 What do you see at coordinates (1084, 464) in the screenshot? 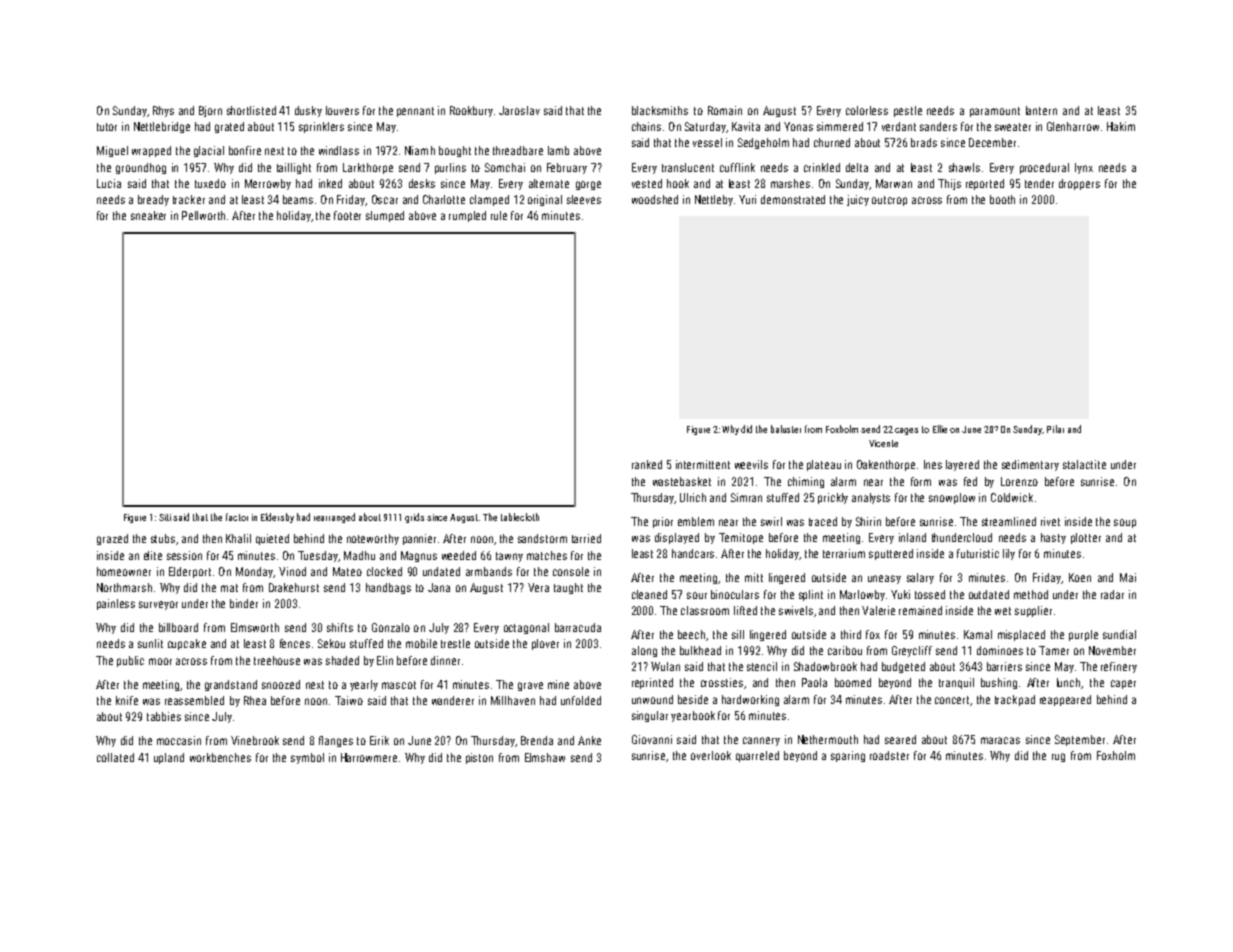
I see `stalactite` at bounding box center [1084, 464].
